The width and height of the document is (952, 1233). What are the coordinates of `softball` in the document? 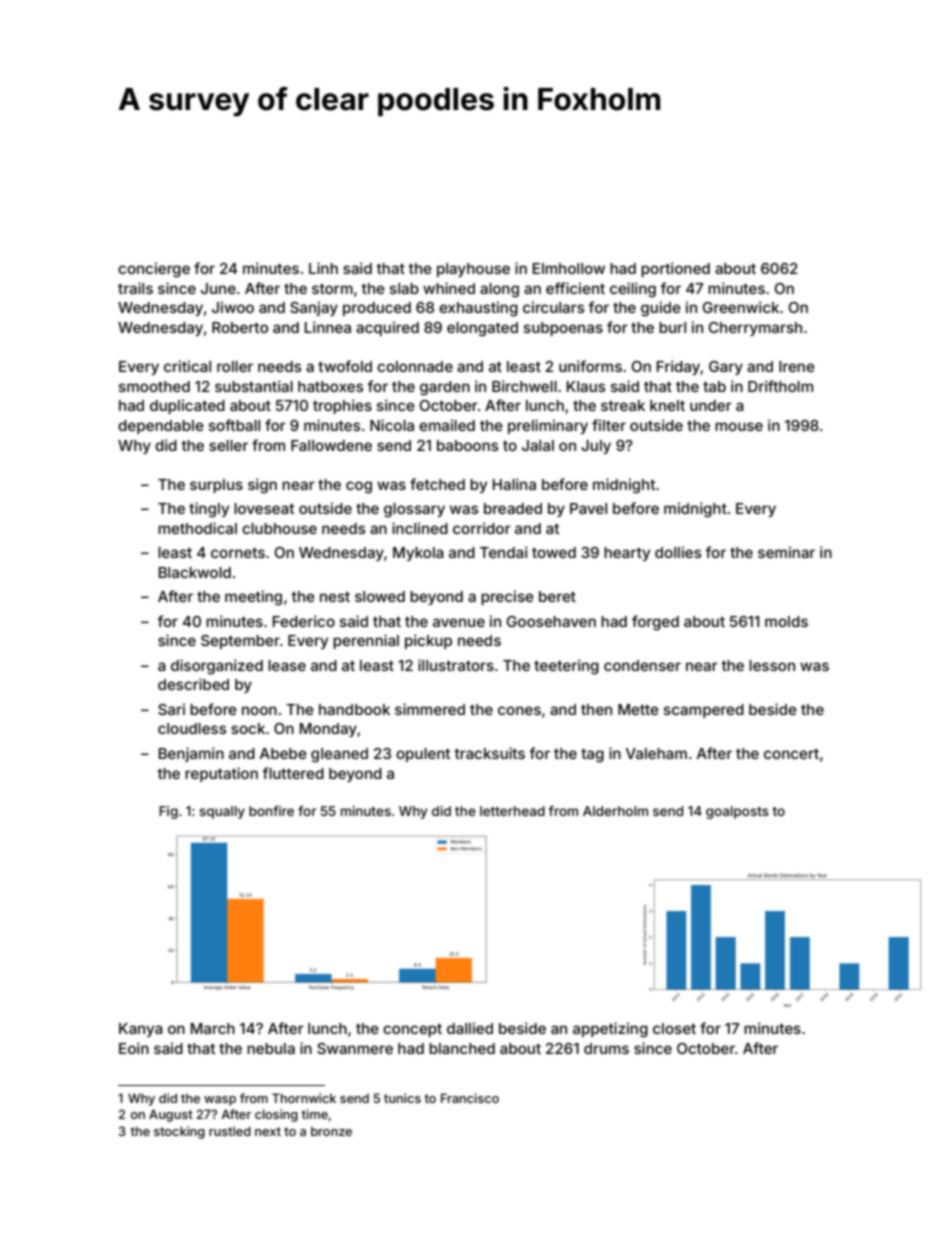 It's located at (234, 425).
